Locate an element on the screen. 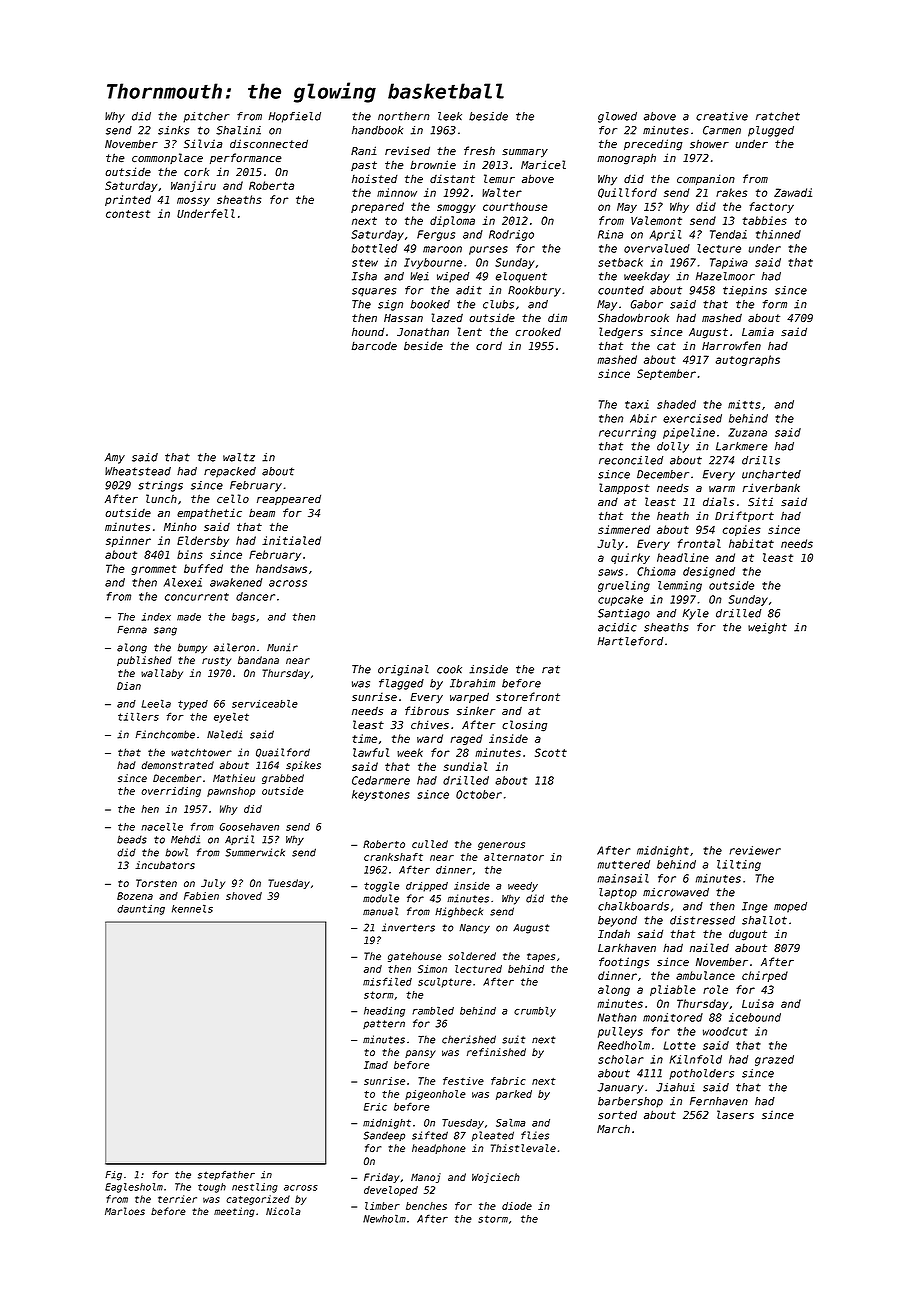 This screenshot has width=924, height=1308. warm is located at coordinates (722, 489).
